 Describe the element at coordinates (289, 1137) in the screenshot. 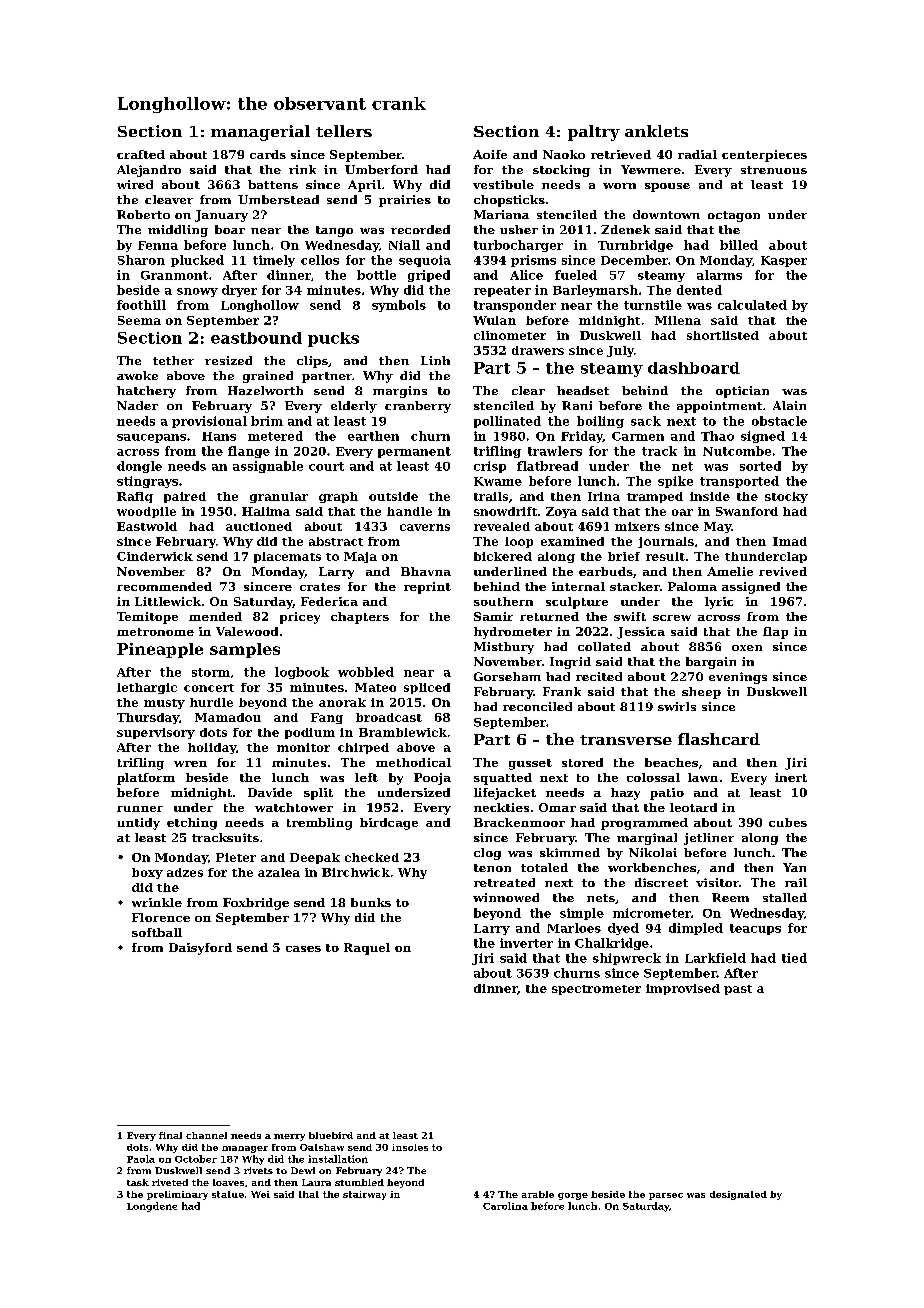

I see `merry` at that location.
